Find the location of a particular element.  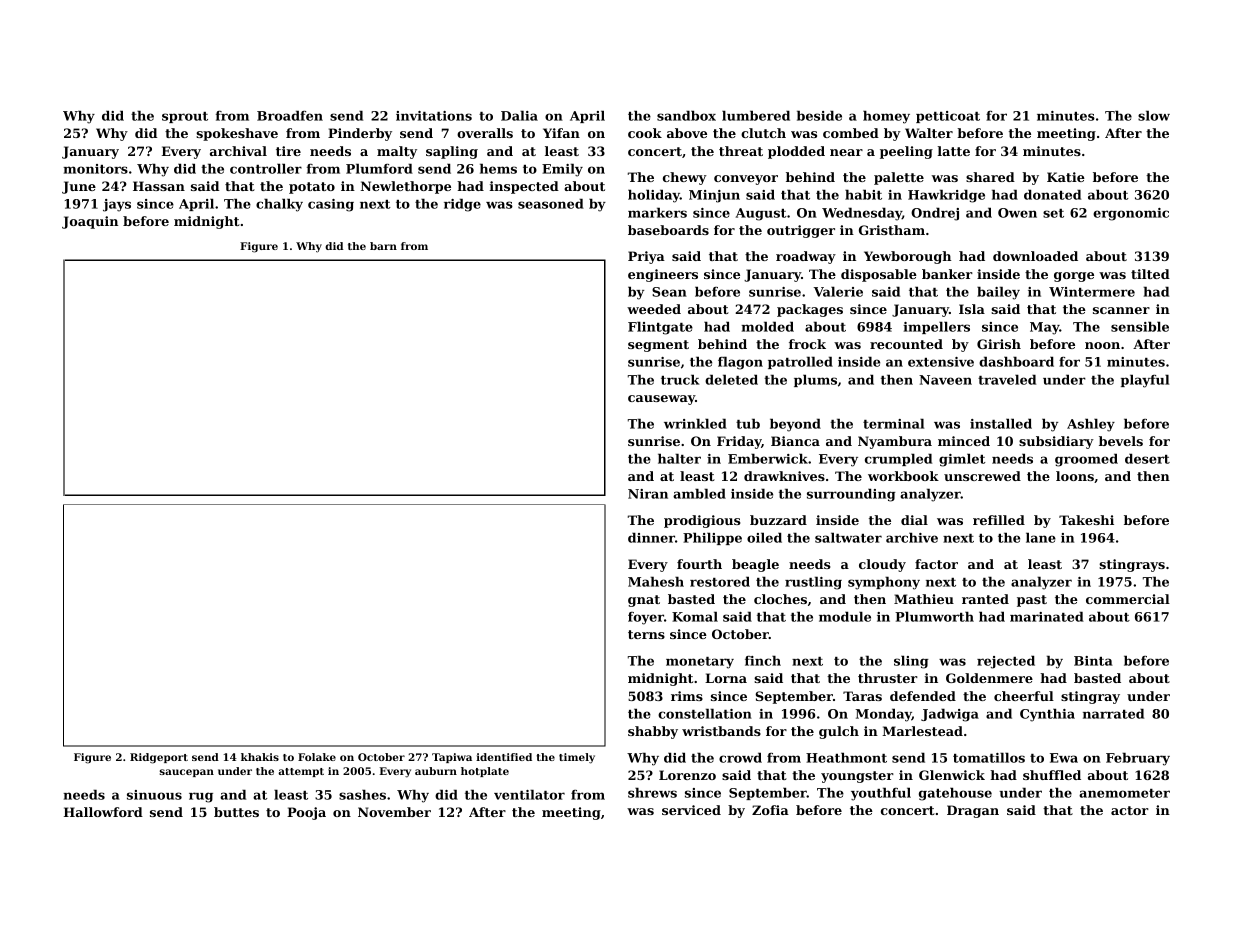

August is located at coordinates (761, 214).
